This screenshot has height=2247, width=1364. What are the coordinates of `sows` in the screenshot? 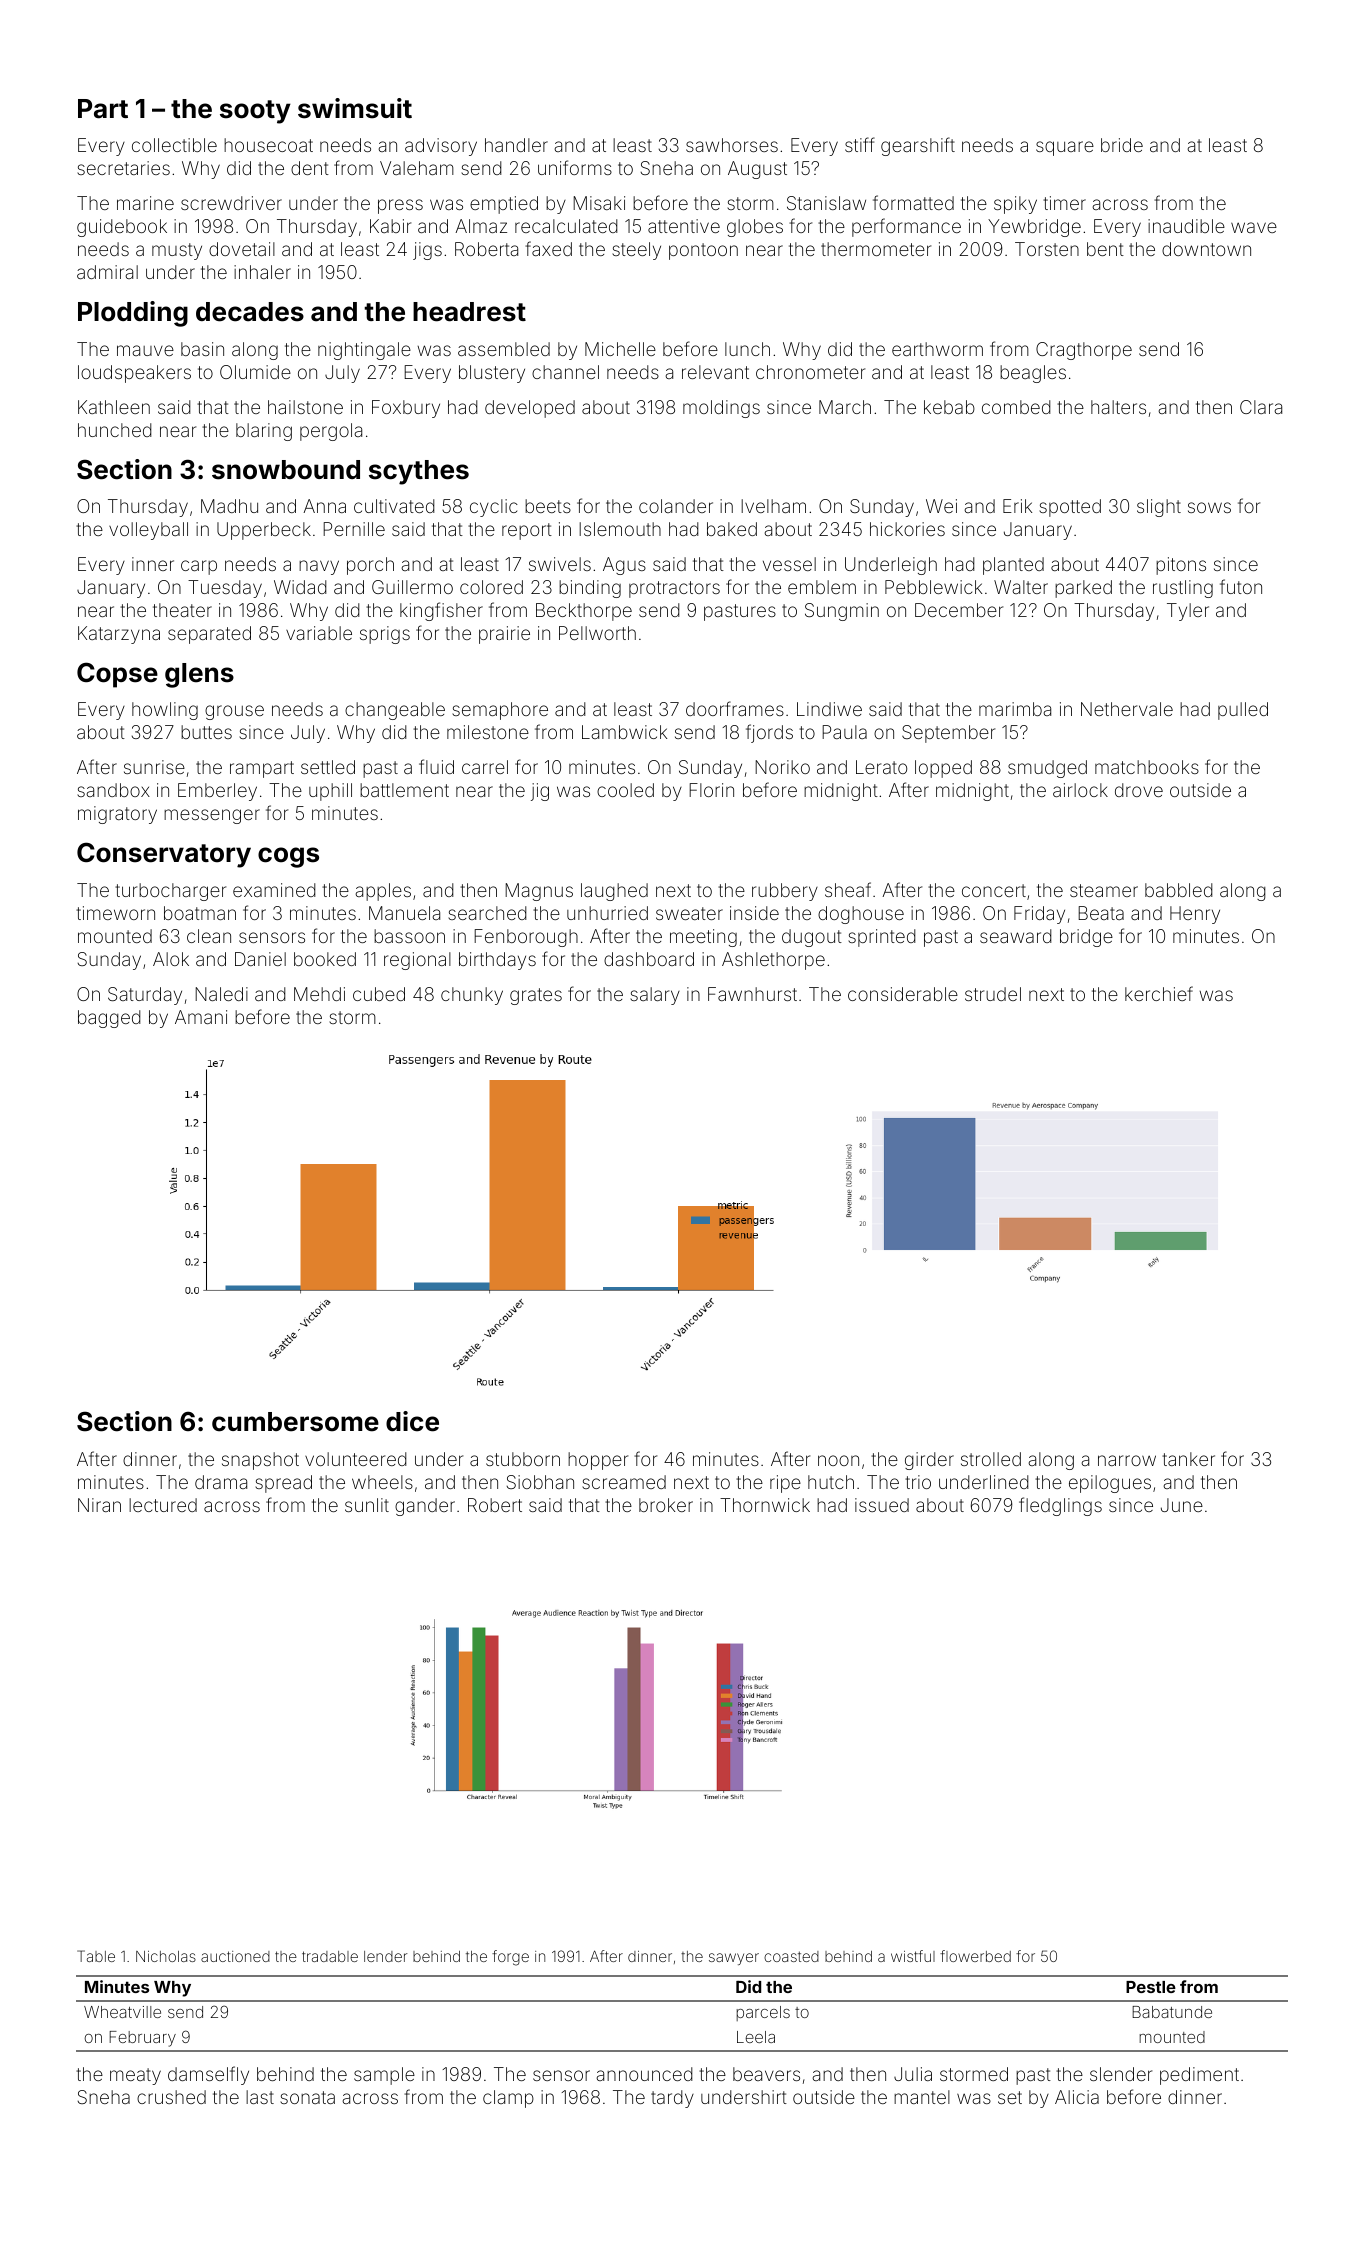 It's located at (1209, 507).
